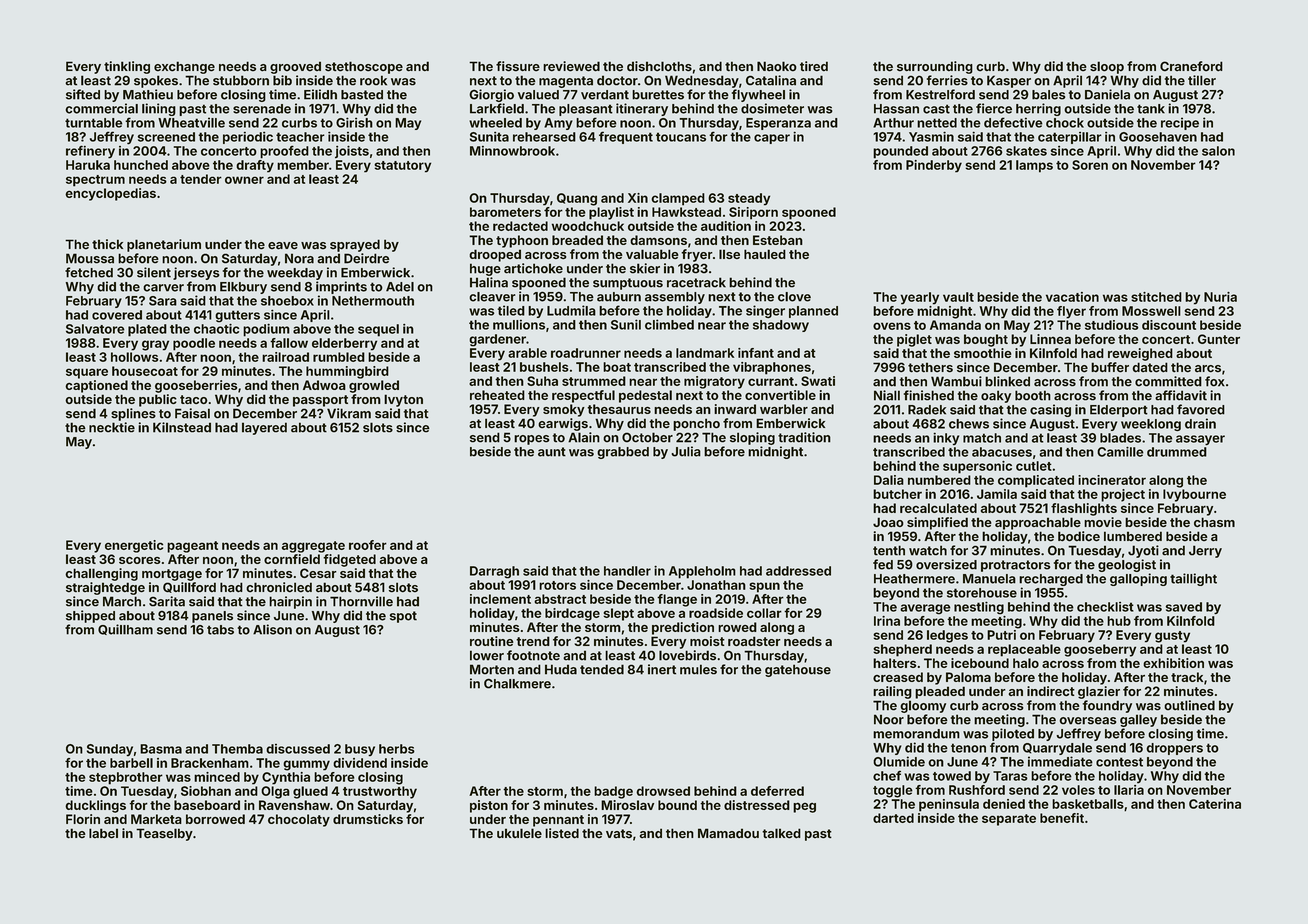 This screenshot has width=1308, height=924. What do you see at coordinates (103, 833) in the screenshot?
I see `label` at bounding box center [103, 833].
